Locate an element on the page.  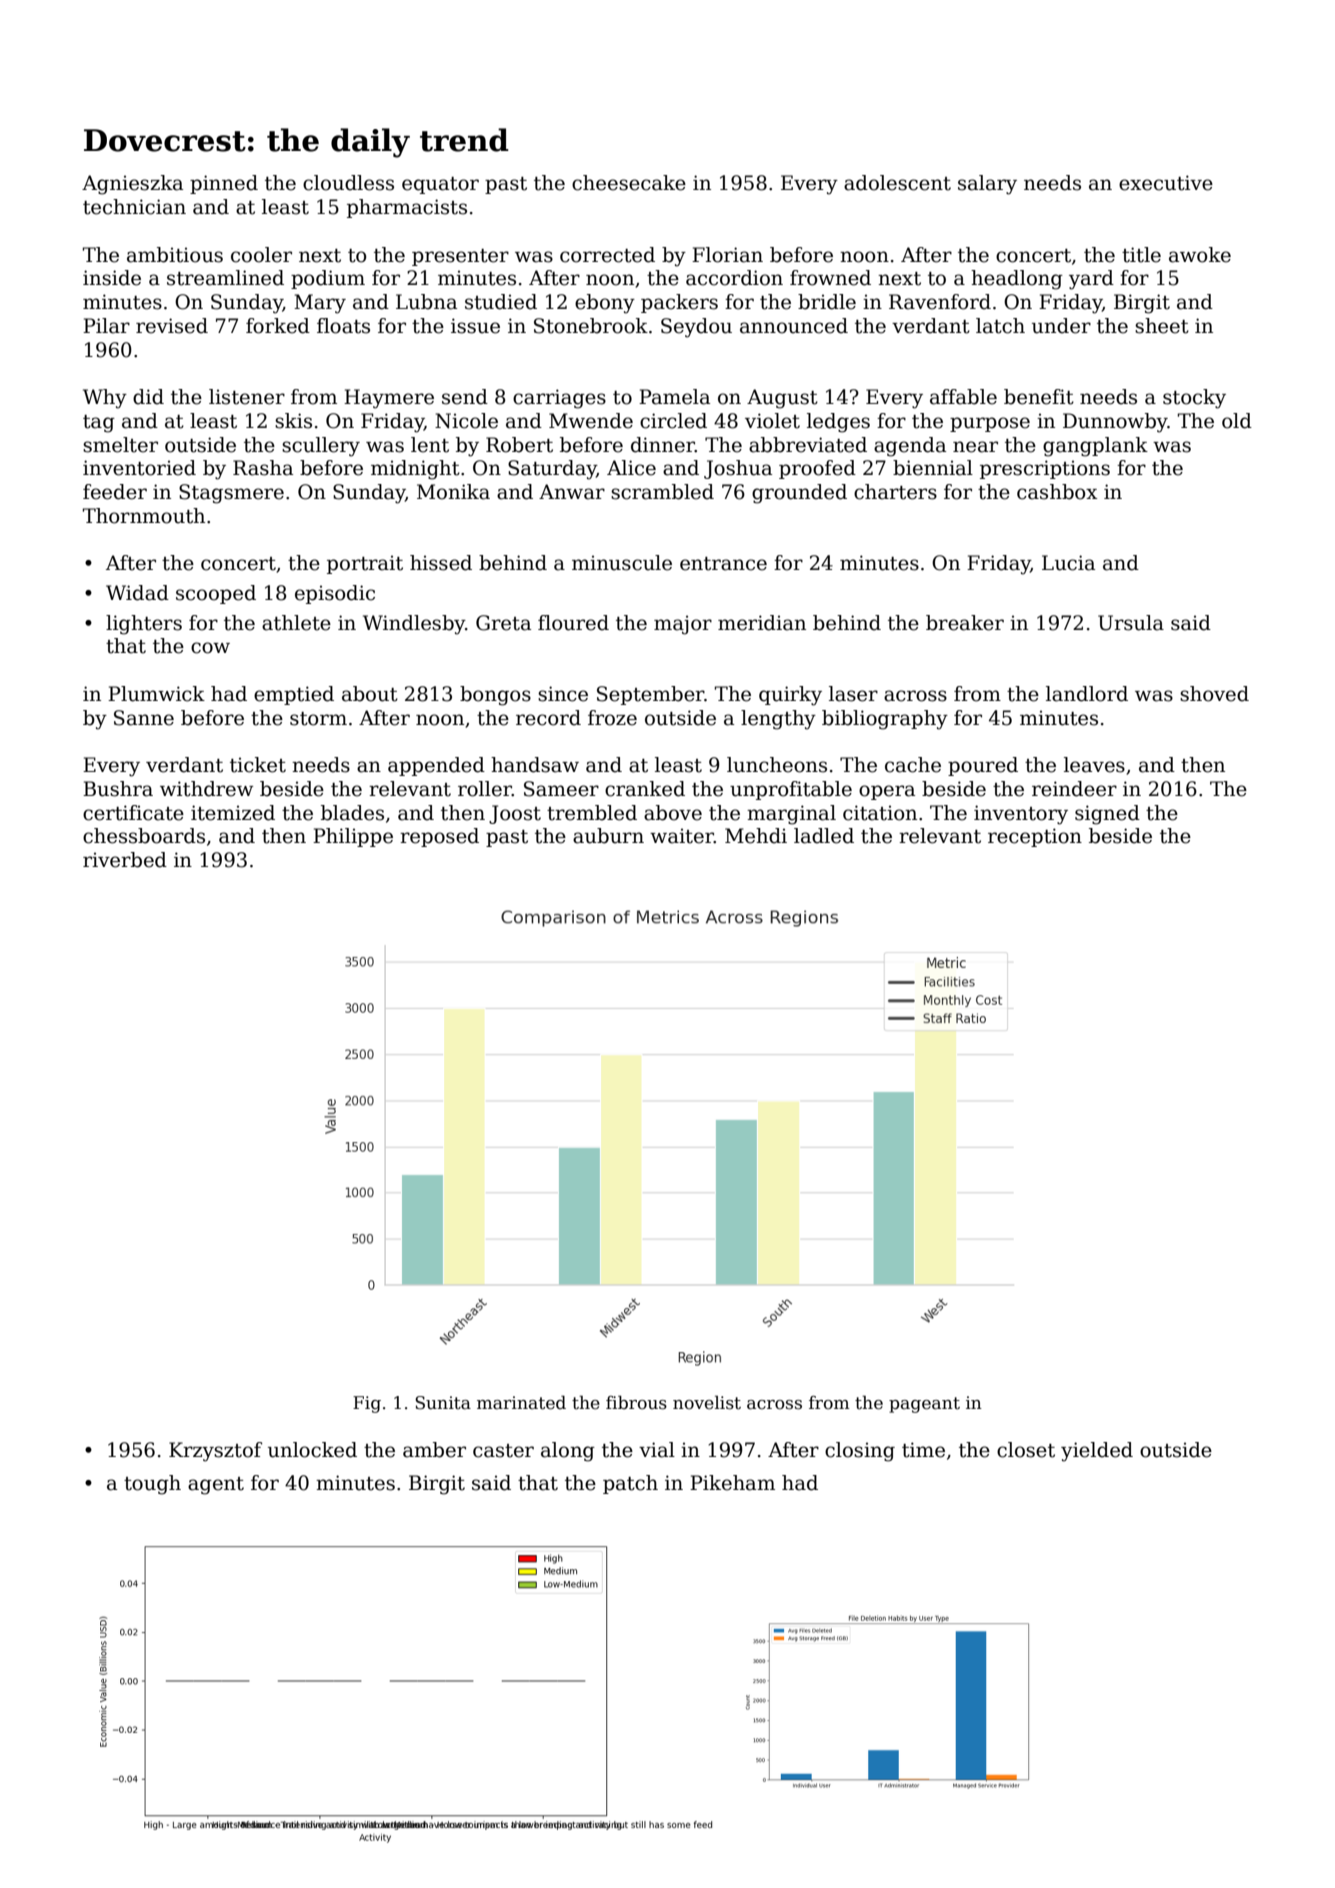
pageant is located at coordinates (924, 1405).
